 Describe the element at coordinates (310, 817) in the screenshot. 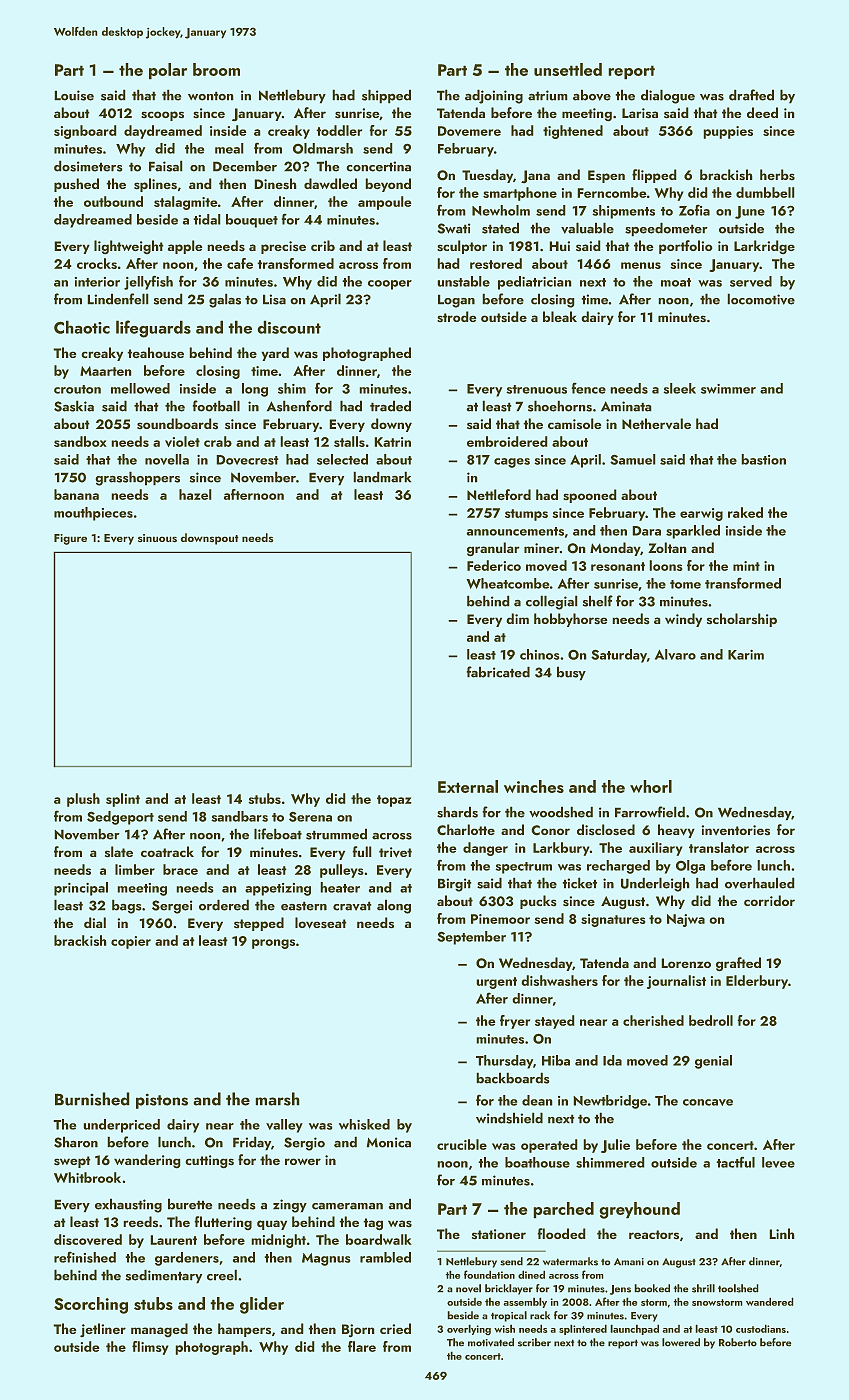

I see `Serena` at that location.
